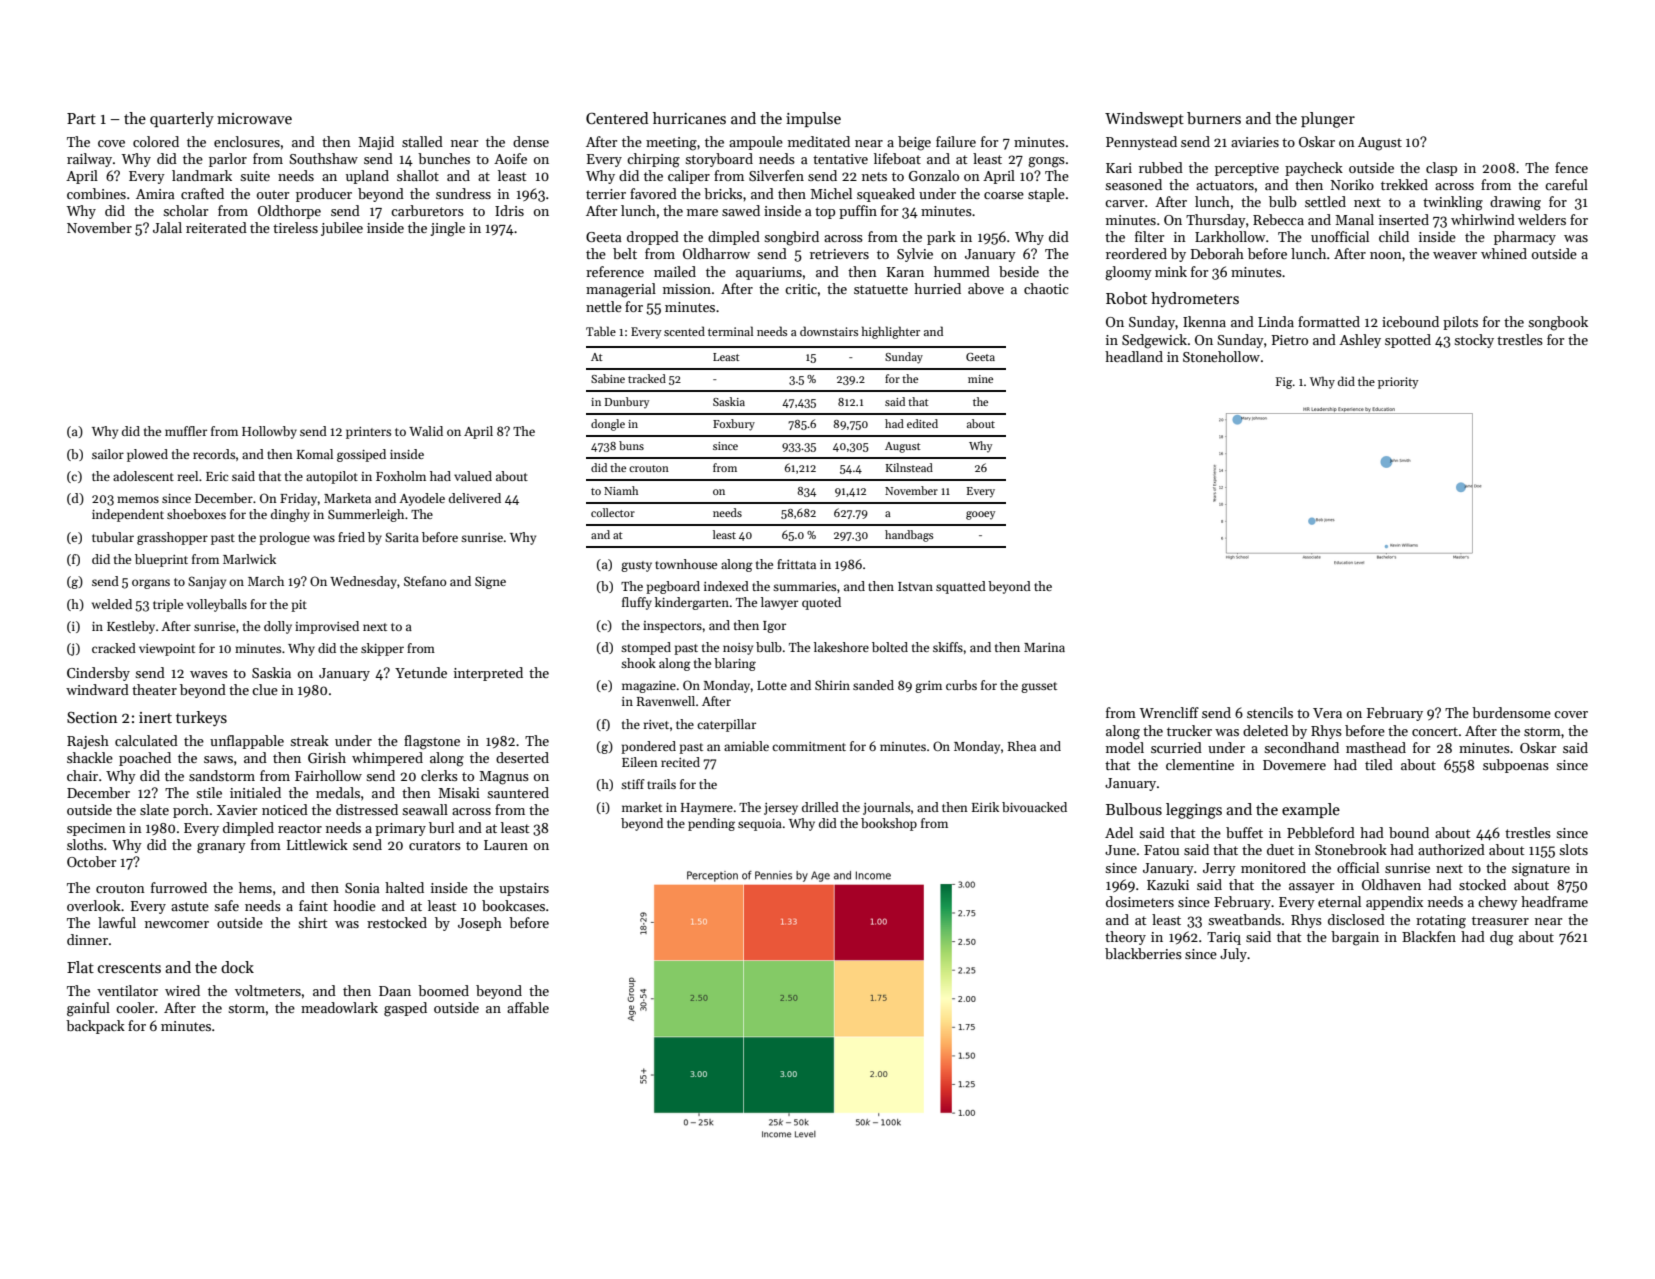 This document has width=1655, height=1279. I want to click on Signe, so click(490, 582).
